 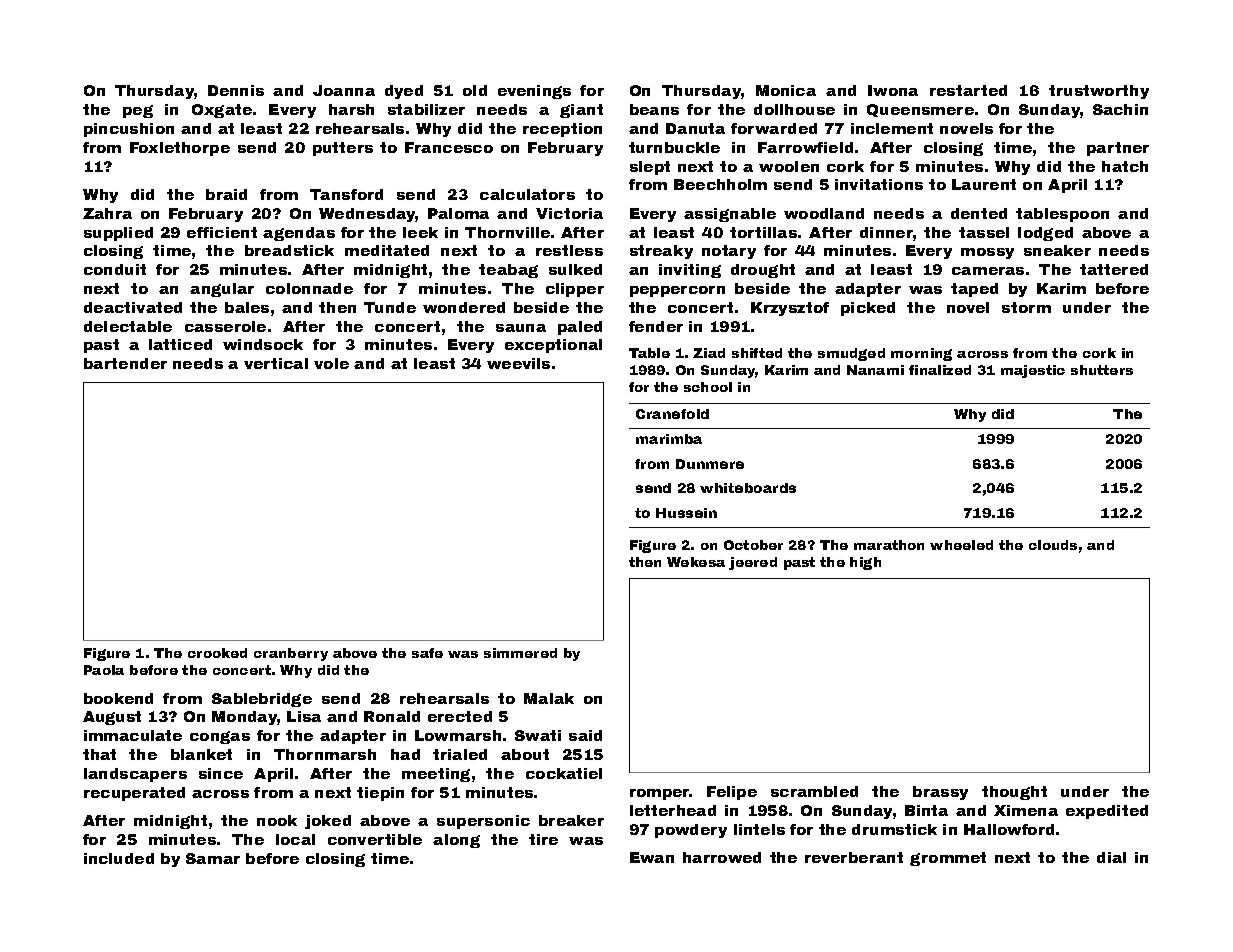 I want to click on clouds, so click(x=1053, y=545).
